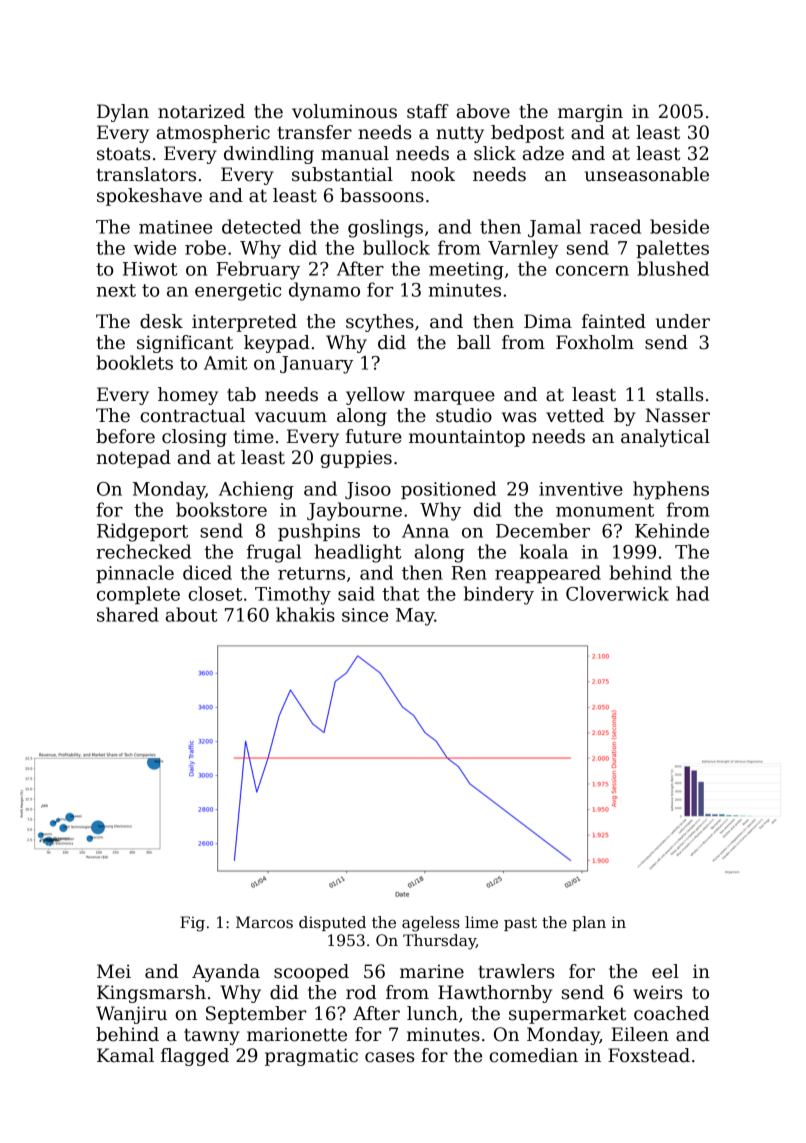  Describe the element at coordinates (466, 271) in the page. I see `meeting` at that location.
